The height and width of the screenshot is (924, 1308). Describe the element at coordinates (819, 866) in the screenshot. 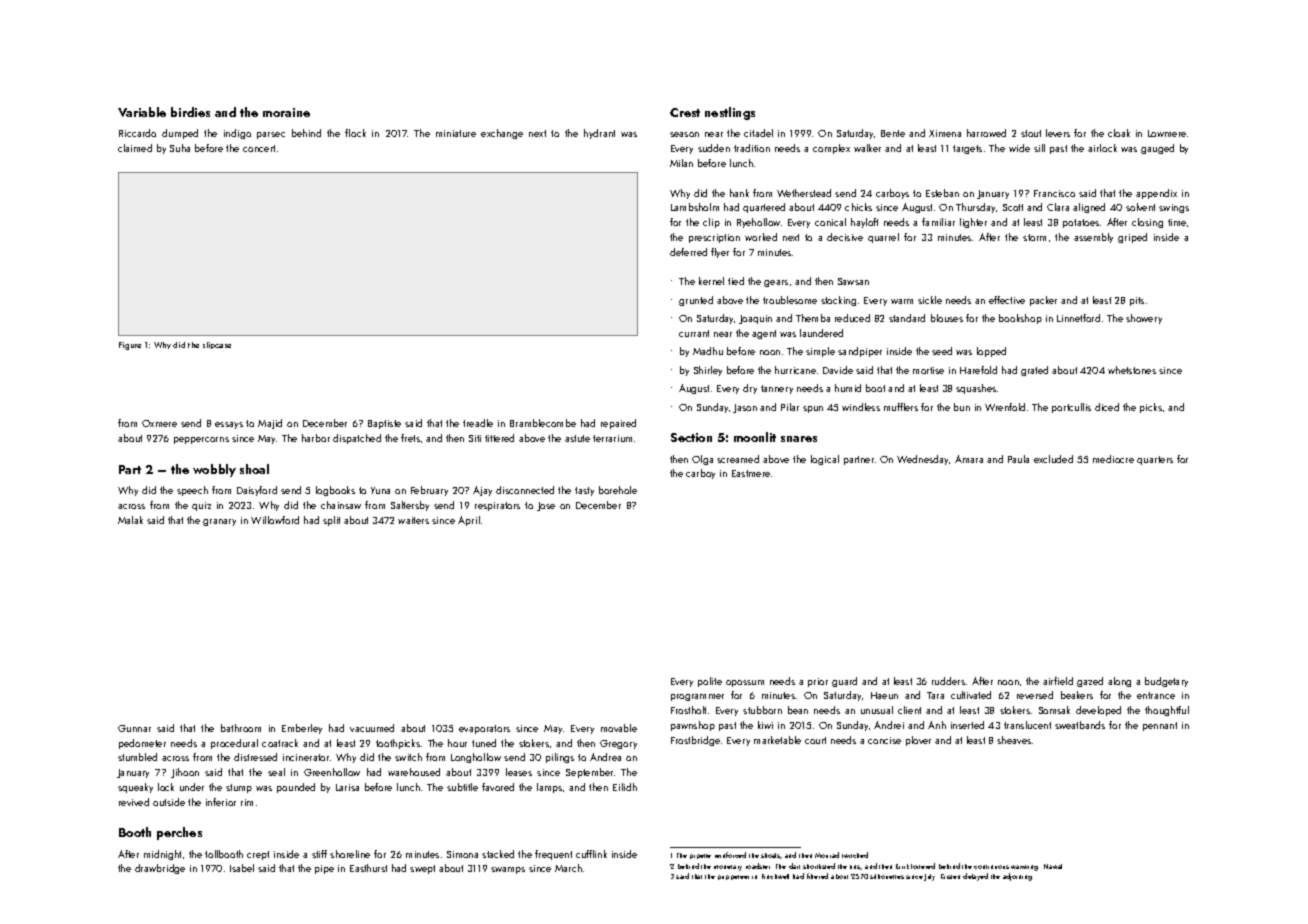

I see `shortlisted` at that location.
